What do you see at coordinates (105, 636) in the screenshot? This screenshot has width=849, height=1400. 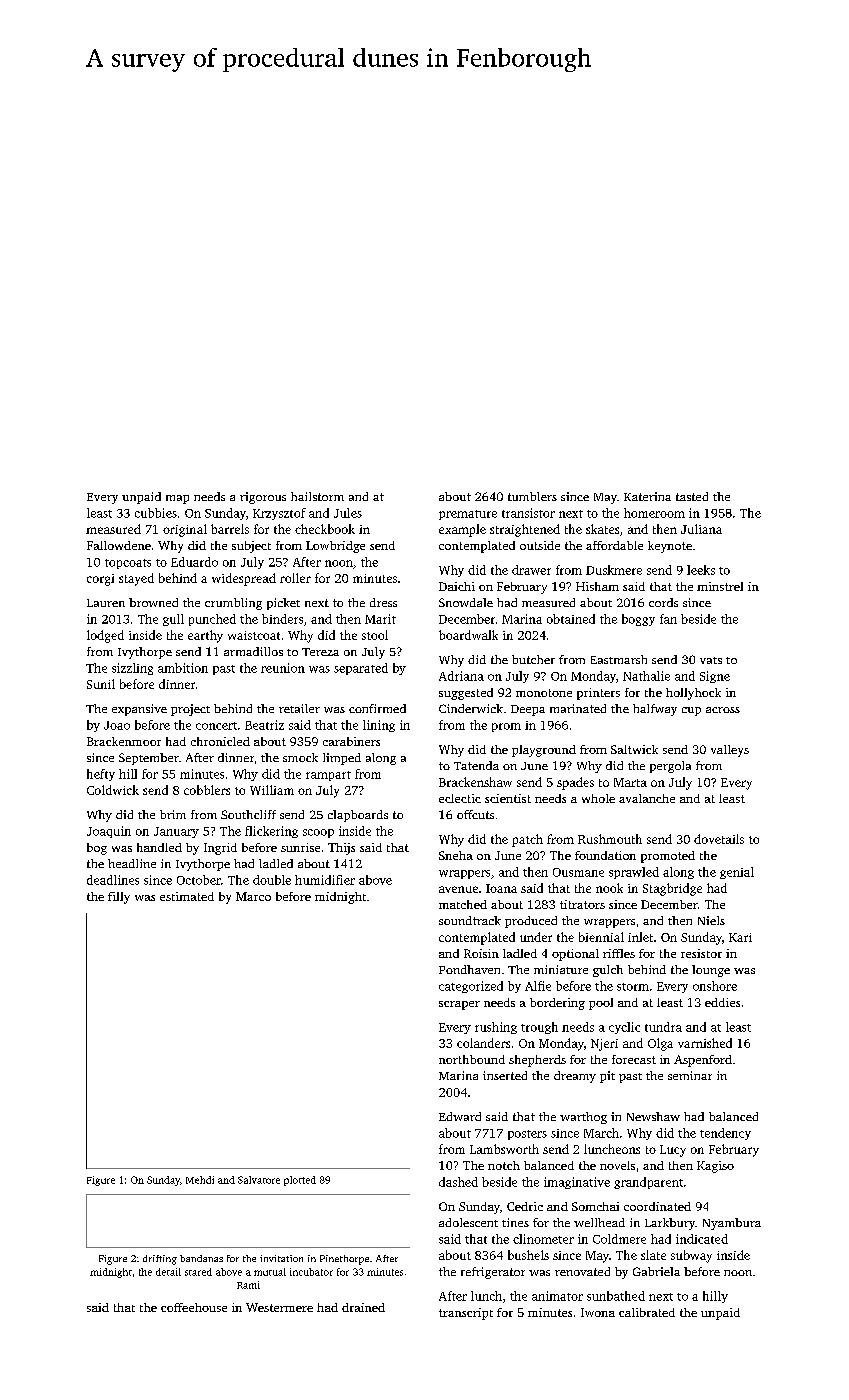 I see `lodged` at bounding box center [105, 636].
